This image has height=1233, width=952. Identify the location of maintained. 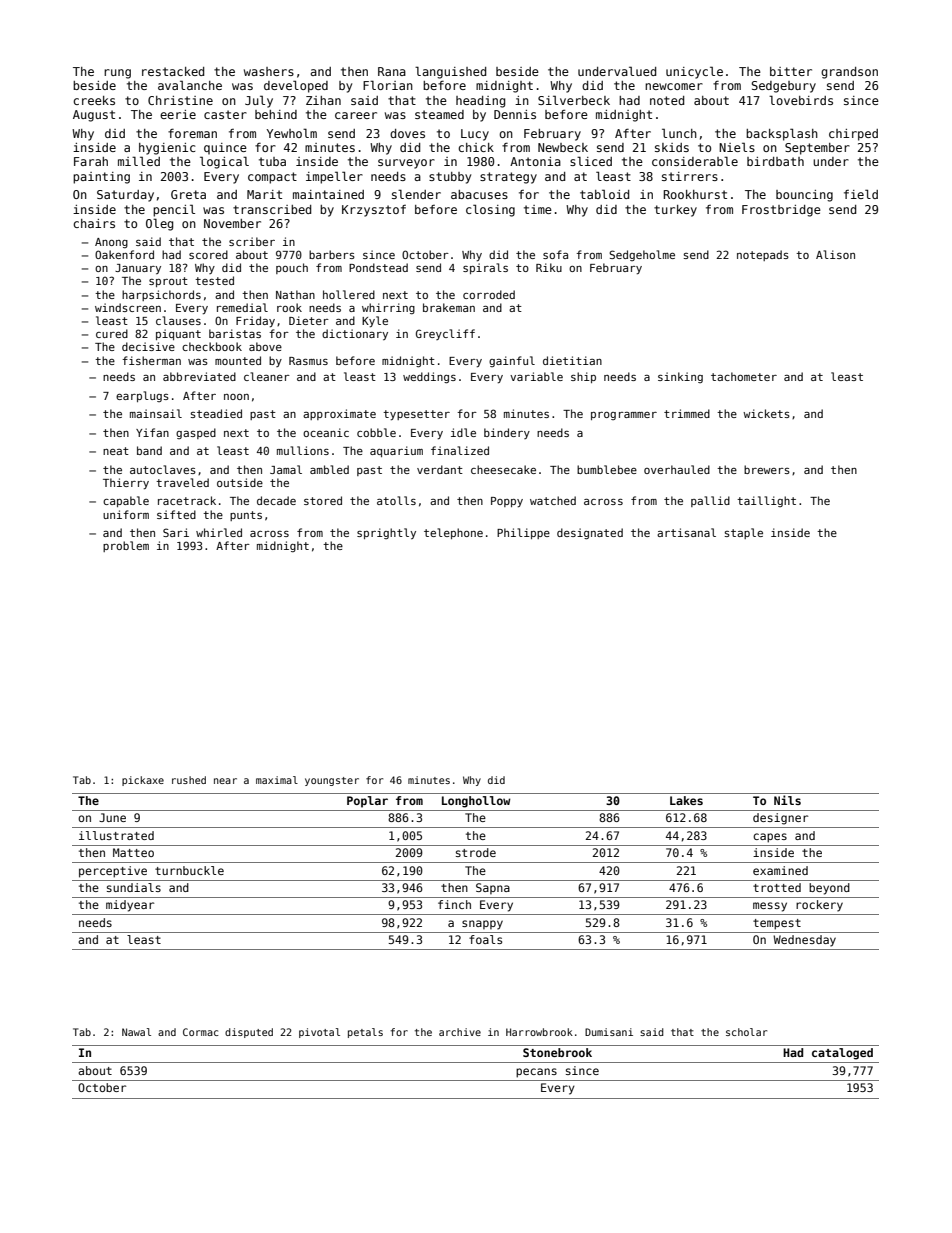
(328, 194).
